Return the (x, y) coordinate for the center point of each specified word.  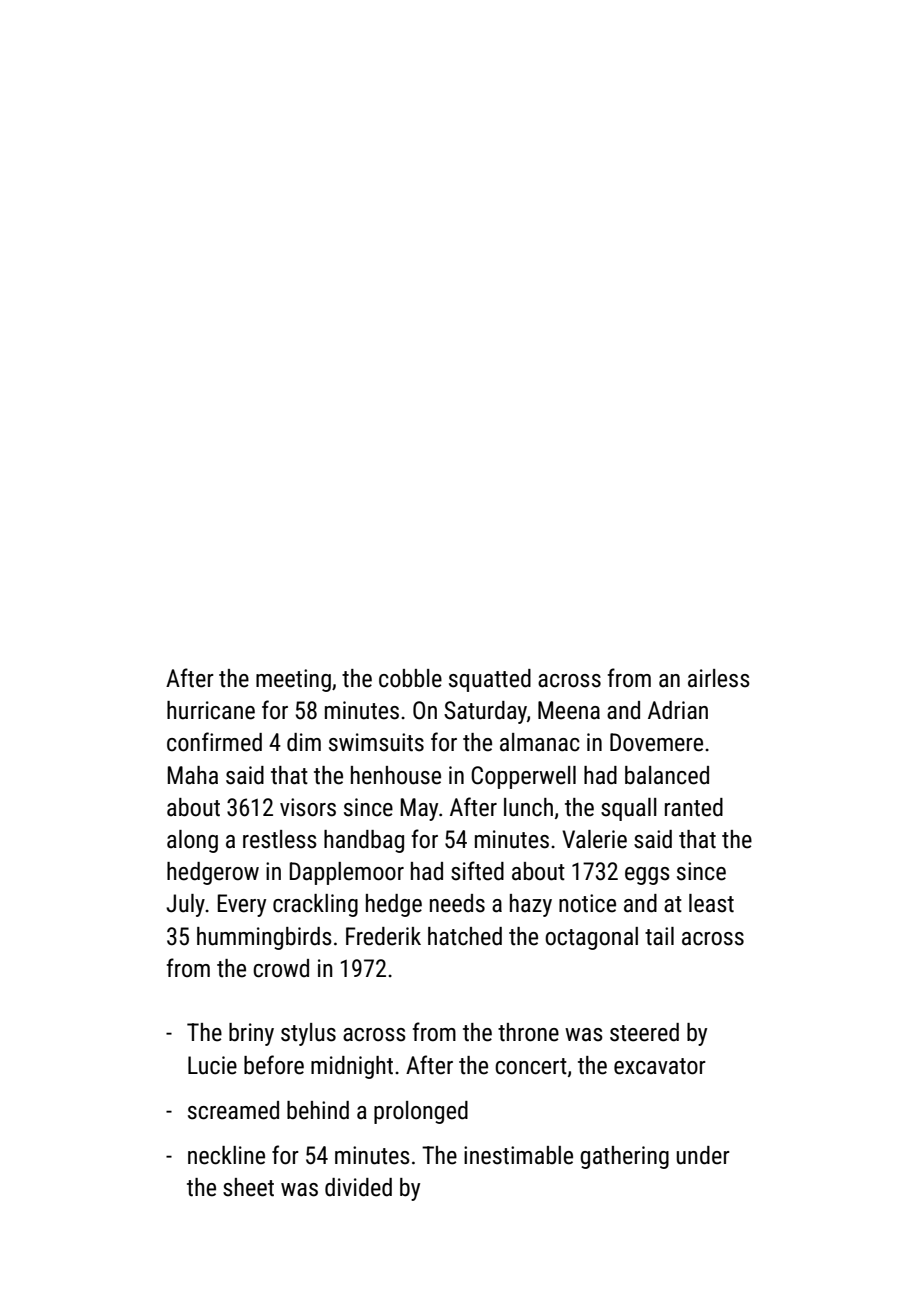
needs (457, 903)
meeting (293, 680)
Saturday (485, 712)
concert (531, 1066)
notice (587, 903)
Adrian (678, 710)
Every (242, 905)
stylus (308, 1034)
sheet (248, 1187)
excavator (660, 1066)
